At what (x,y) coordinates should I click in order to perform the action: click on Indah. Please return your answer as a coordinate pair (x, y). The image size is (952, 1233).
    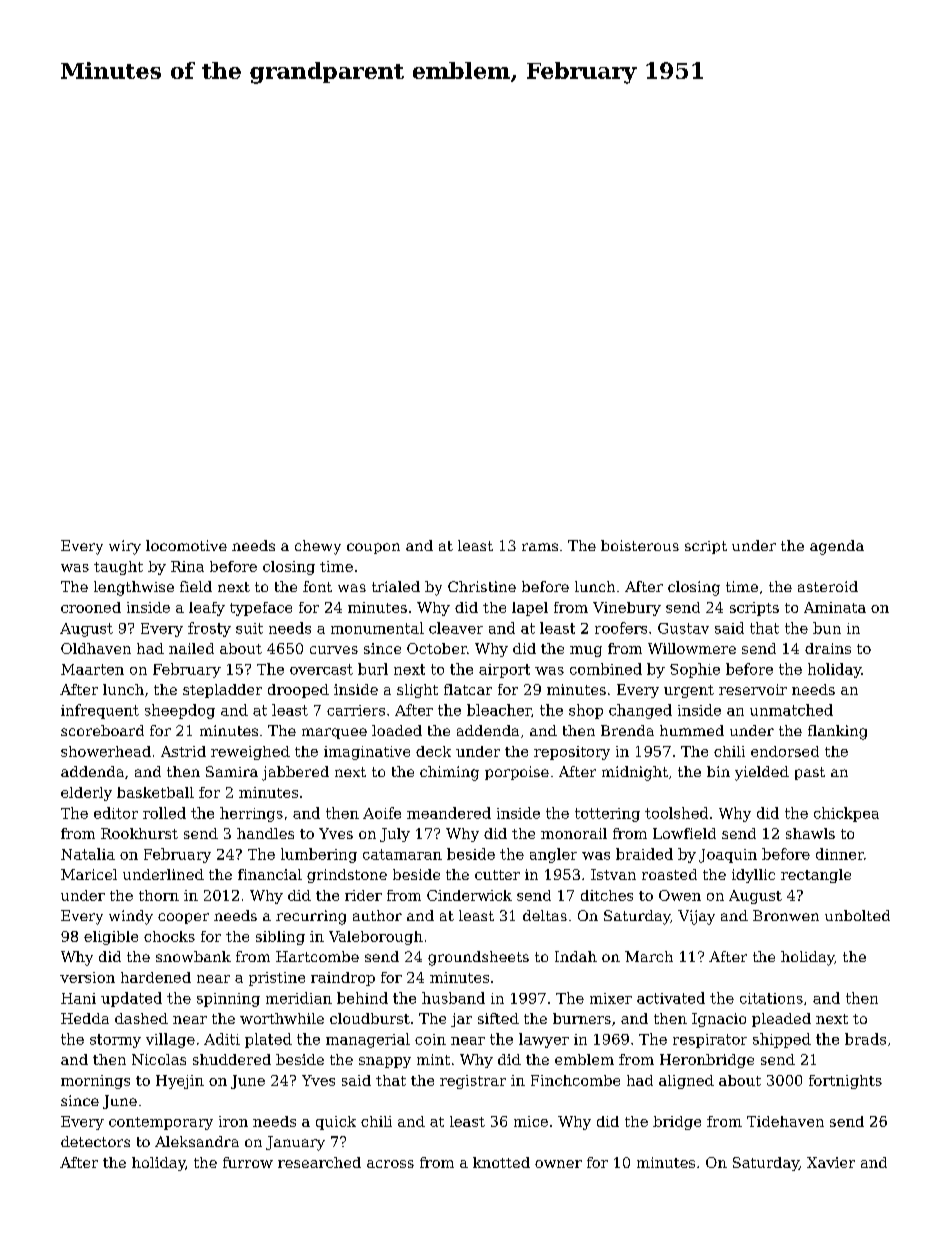
    Looking at the image, I should click on (576, 956).
